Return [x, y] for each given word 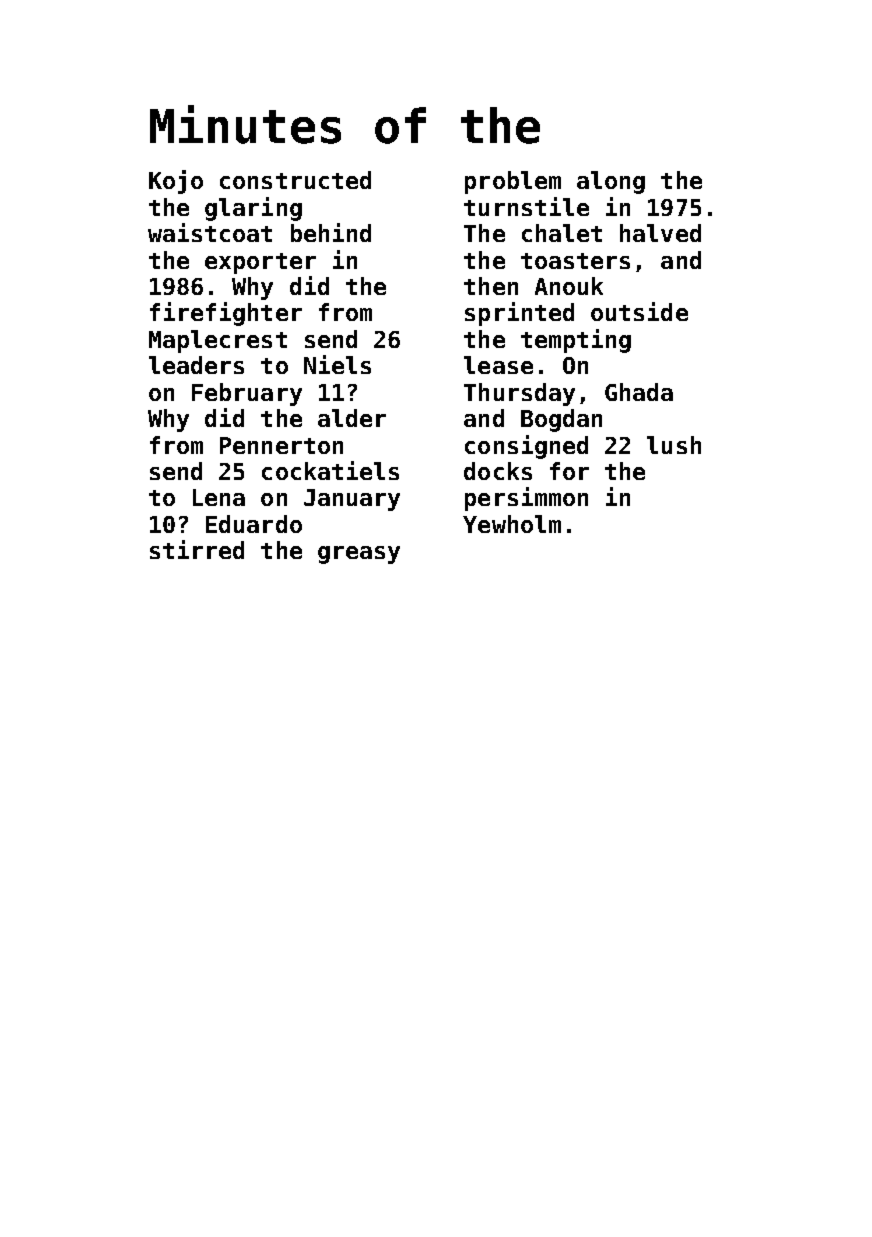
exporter [260, 263]
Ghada [639, 392]
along [611, 182]
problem [513, 182]
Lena [219, 497]
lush [674, 445]
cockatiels [330, 470]
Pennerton [281, 445]
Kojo [176, 182]
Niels [337, 364]
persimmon [526, 499]
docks [498, 471]
